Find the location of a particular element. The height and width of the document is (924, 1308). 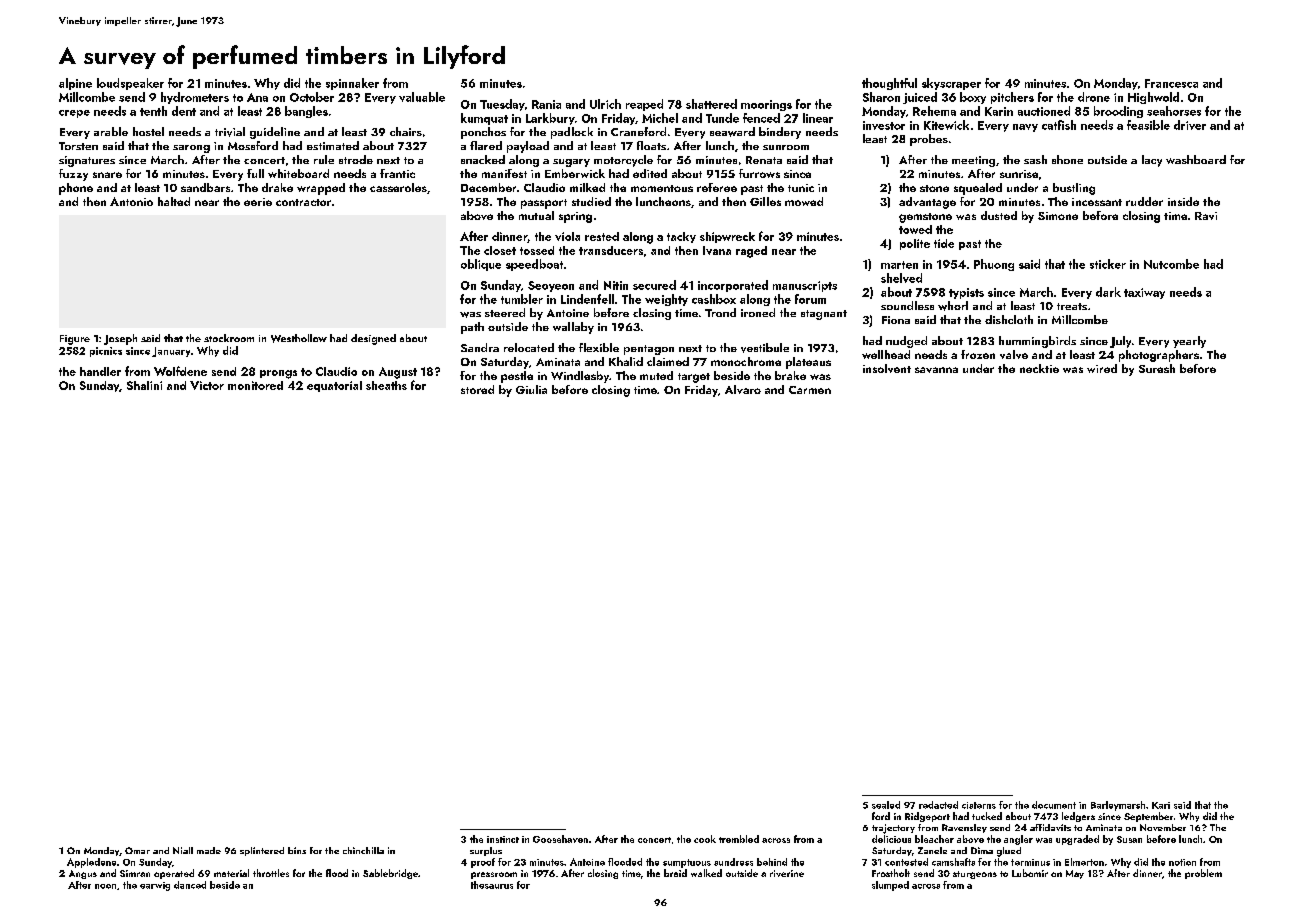

trivial is located at coordinates (230, 132).
